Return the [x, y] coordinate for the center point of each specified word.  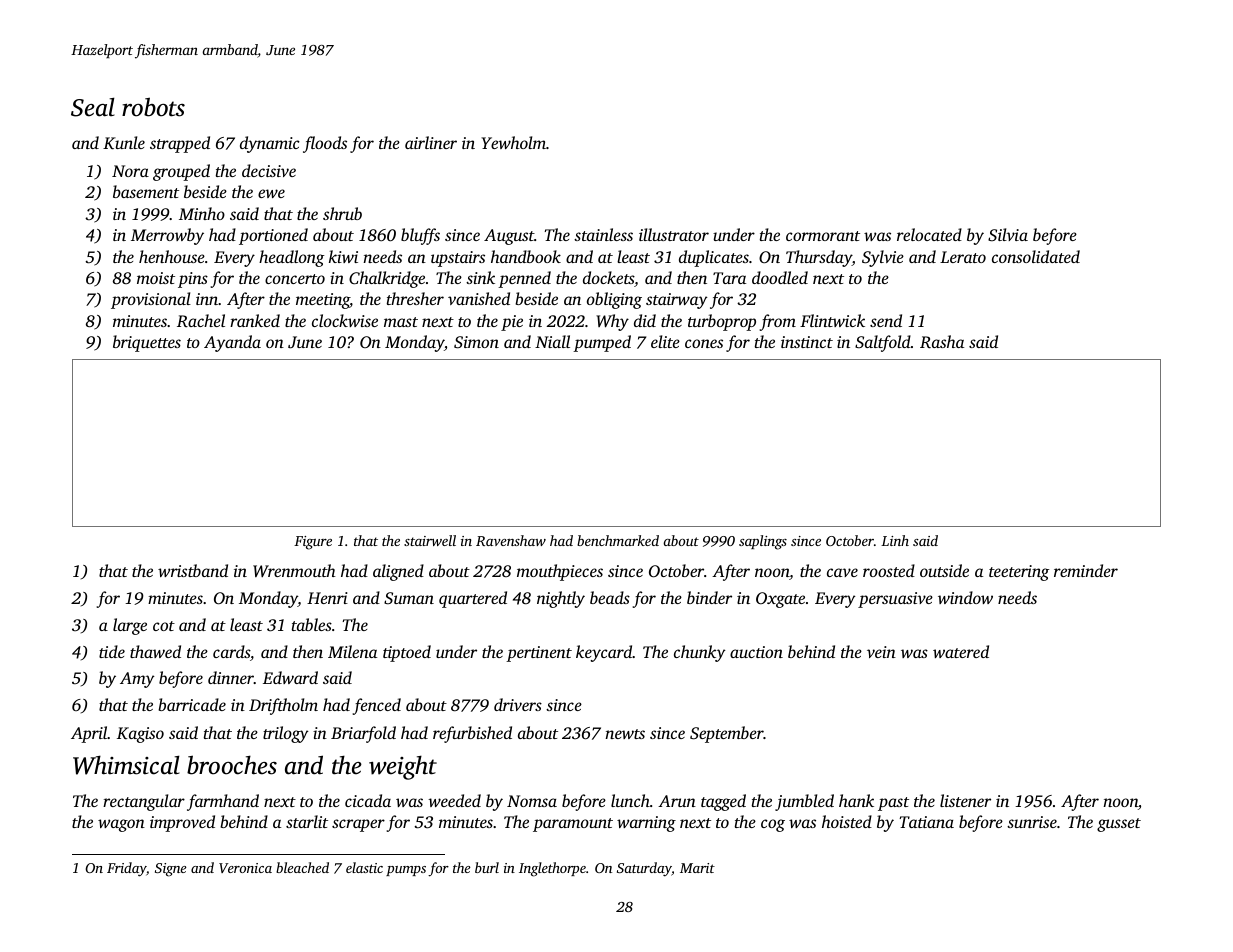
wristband [193, 570]
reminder [1086, 570]
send [886, 320]
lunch [630, 800]
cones [704, 343]
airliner [431, 142]
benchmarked [618, 540]
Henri [327, 598]
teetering [1019, 573]
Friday [126, 869]
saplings [763, 542]
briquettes [147, 343]
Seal [93, 107]
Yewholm [513, 142]
